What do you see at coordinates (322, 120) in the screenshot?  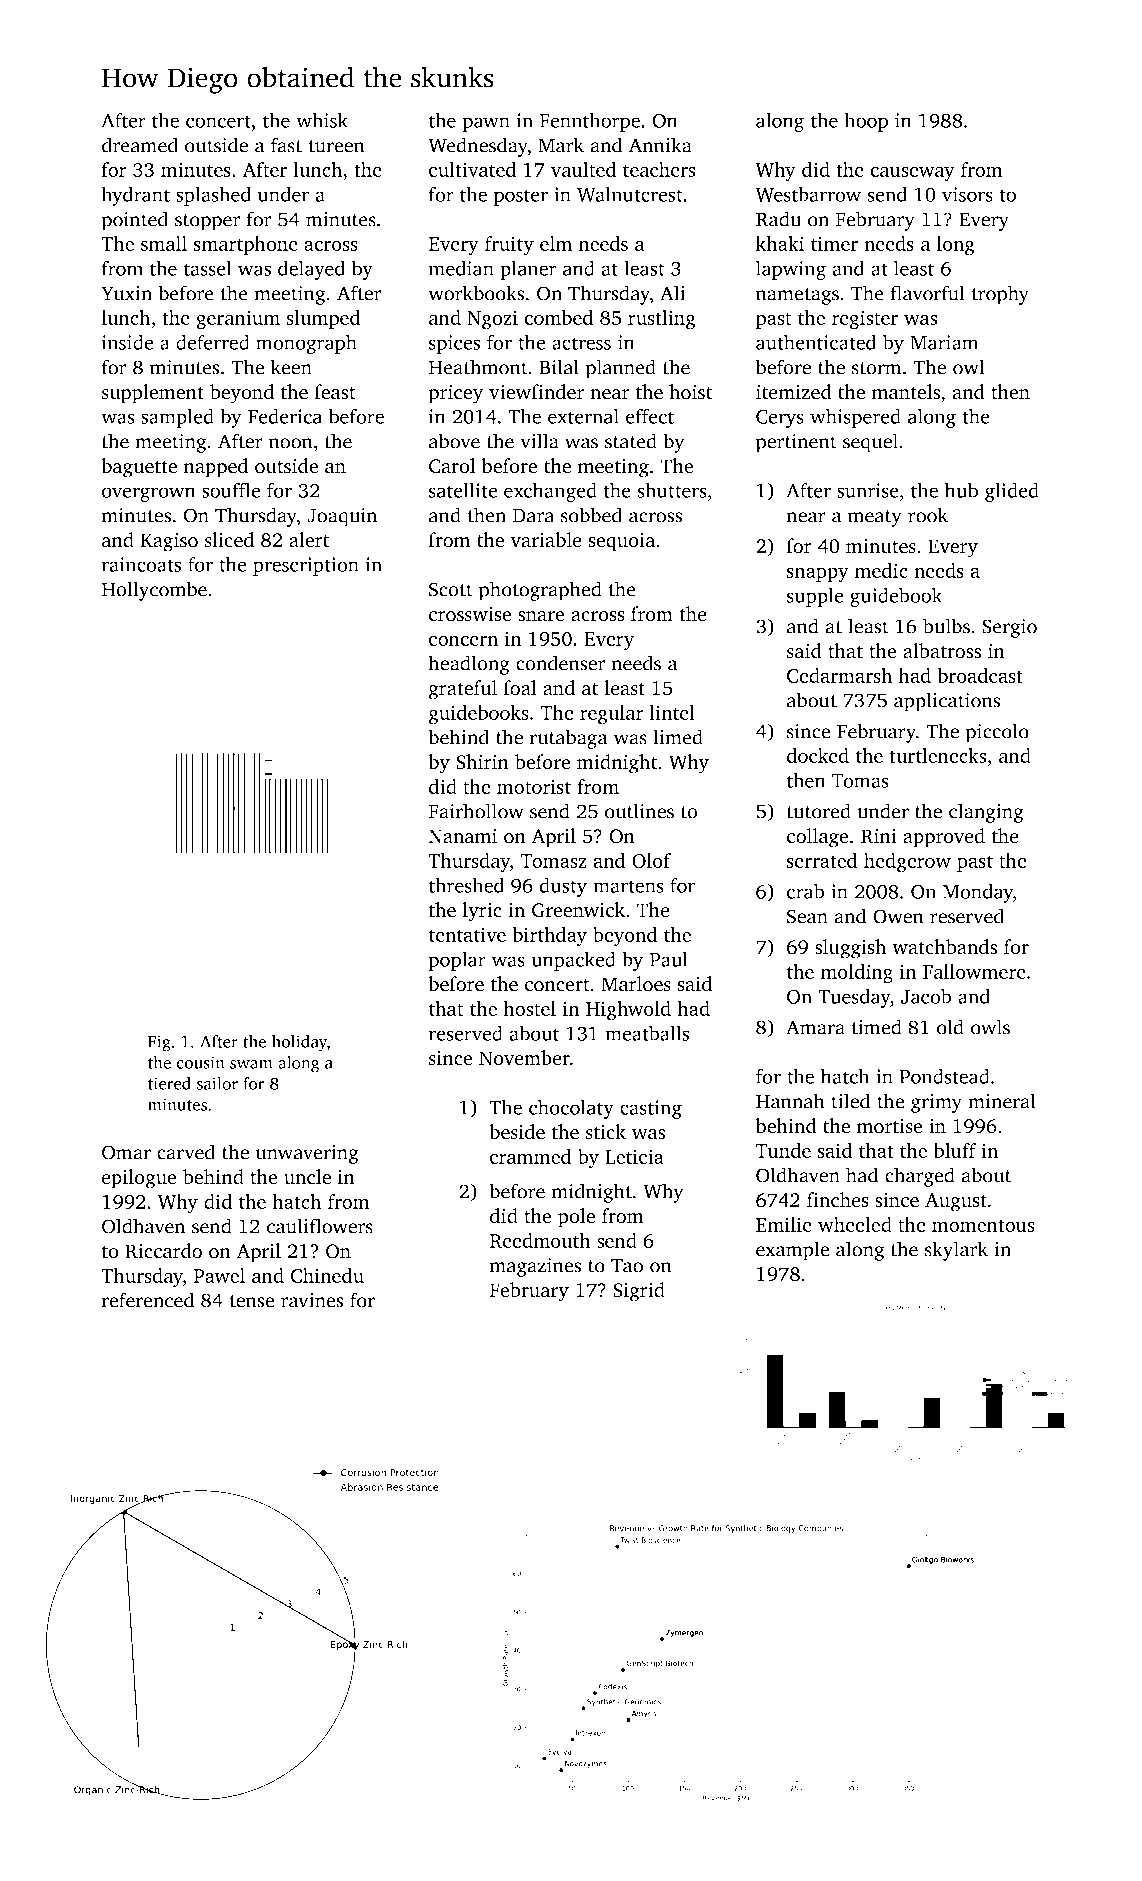 I see `whisk` at bounding box center [322, 120].
